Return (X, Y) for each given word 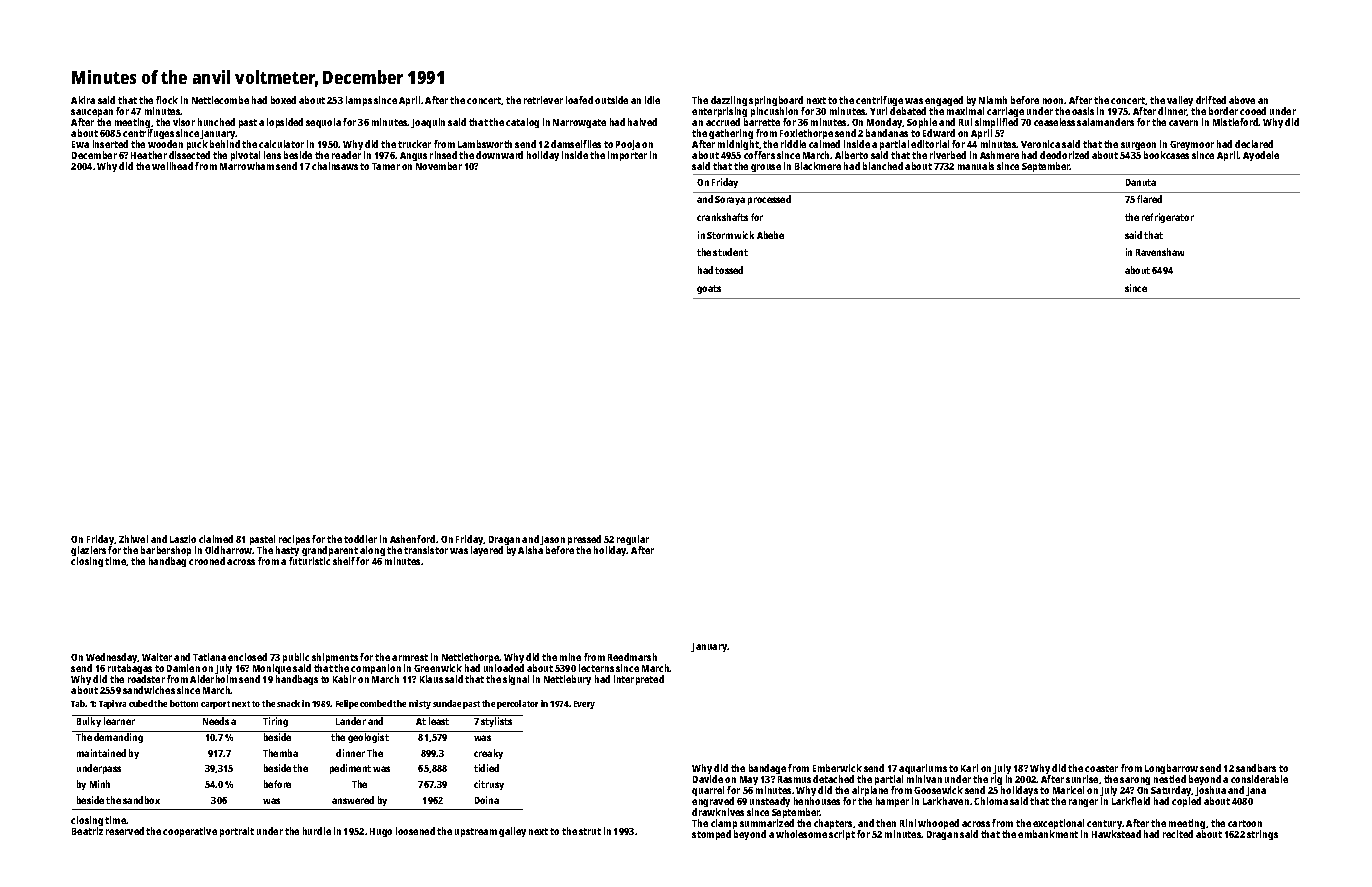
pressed (584, 541)
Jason (552, 541)
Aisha (530, 550)
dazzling (729, 101)
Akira (83, 100)
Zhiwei (133, 539)
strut (590, 831)
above (1242, 100)
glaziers (88, 552)
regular (633, 541)
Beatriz (87, 831)
